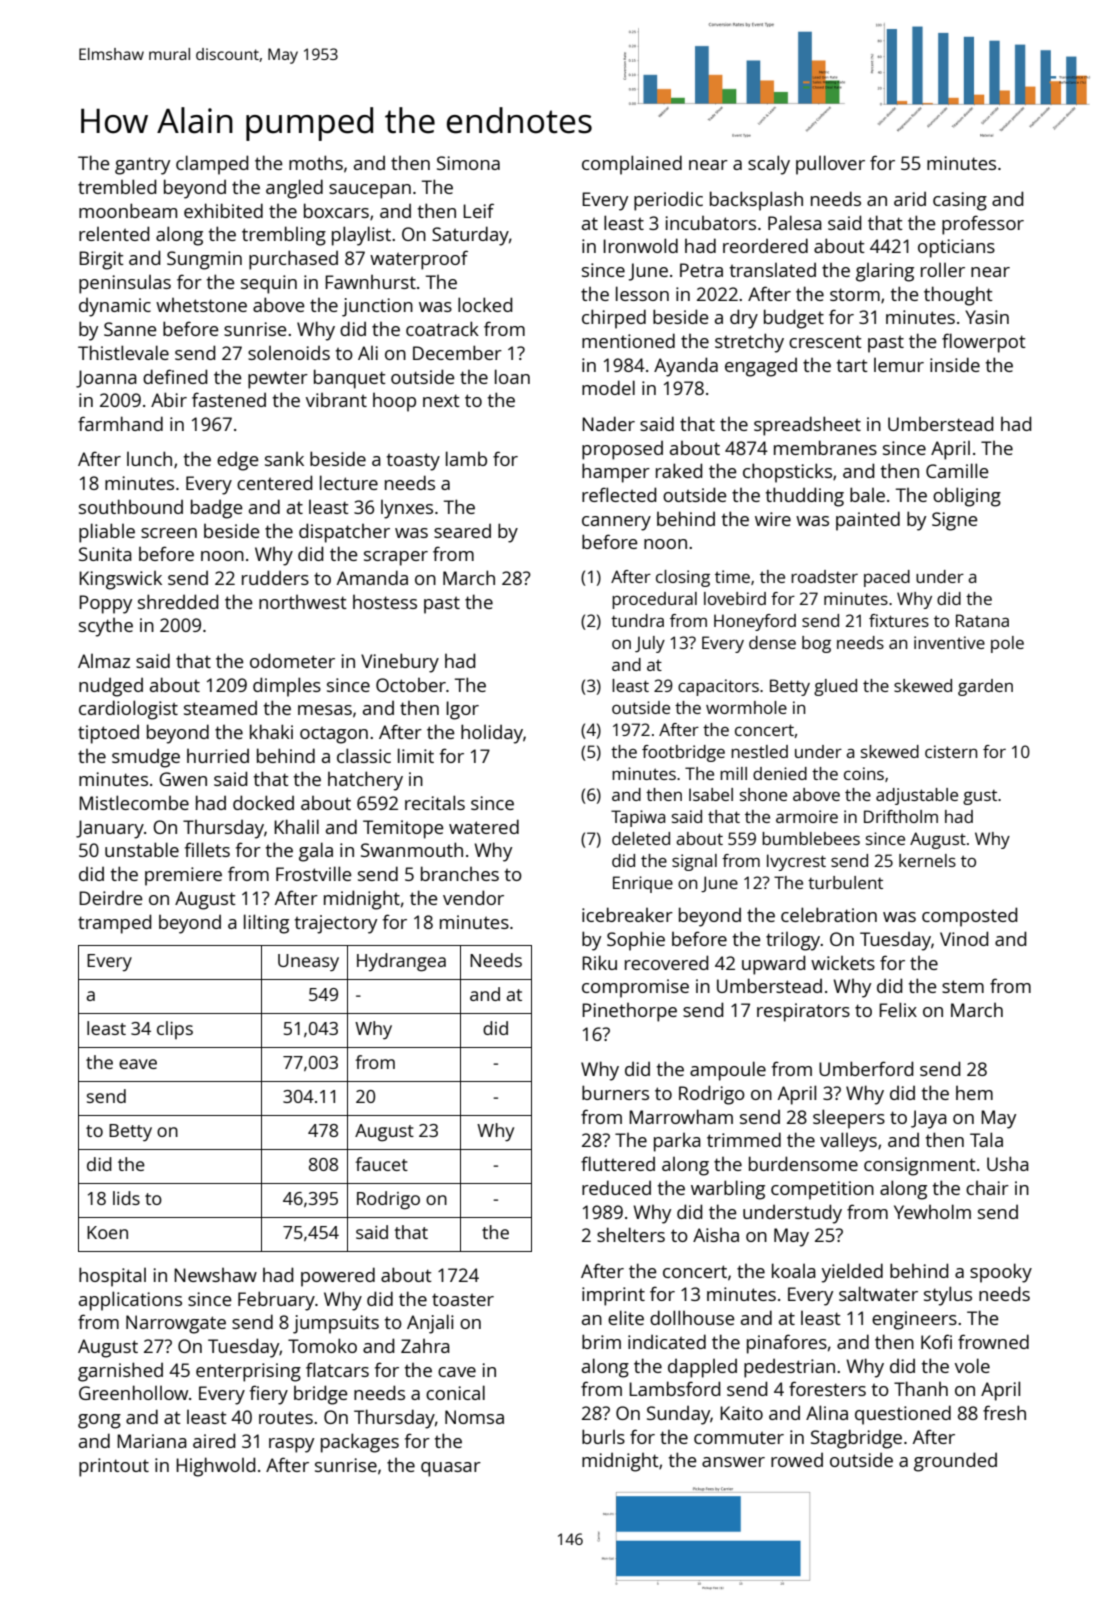  What do you see at coordinates (138, 1064) in the page?
I see `eave` at bounding box center [138, 1064].
